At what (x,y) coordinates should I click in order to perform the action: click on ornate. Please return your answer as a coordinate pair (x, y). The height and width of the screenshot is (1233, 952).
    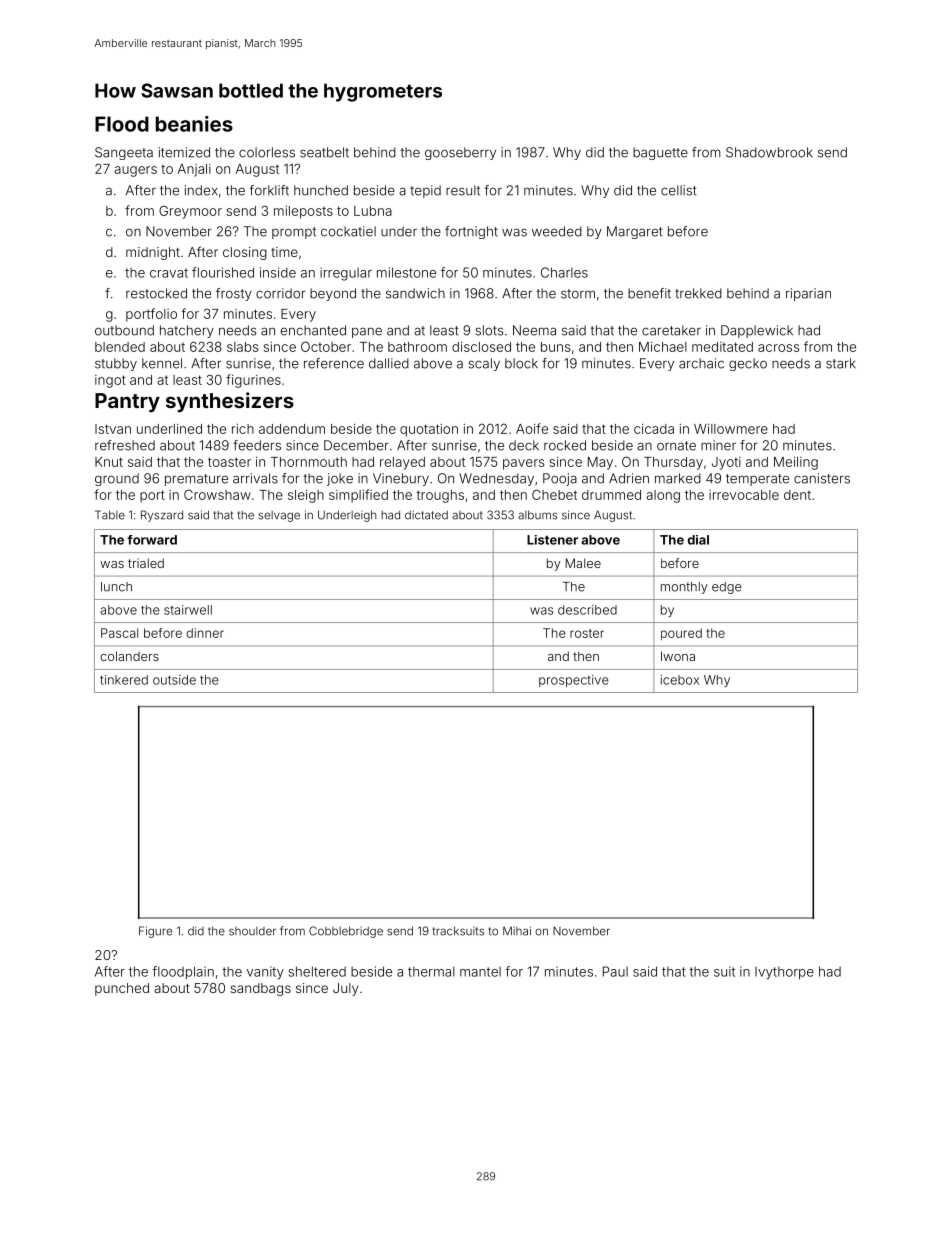
    Looking at the image, I should click on (676, 446).
